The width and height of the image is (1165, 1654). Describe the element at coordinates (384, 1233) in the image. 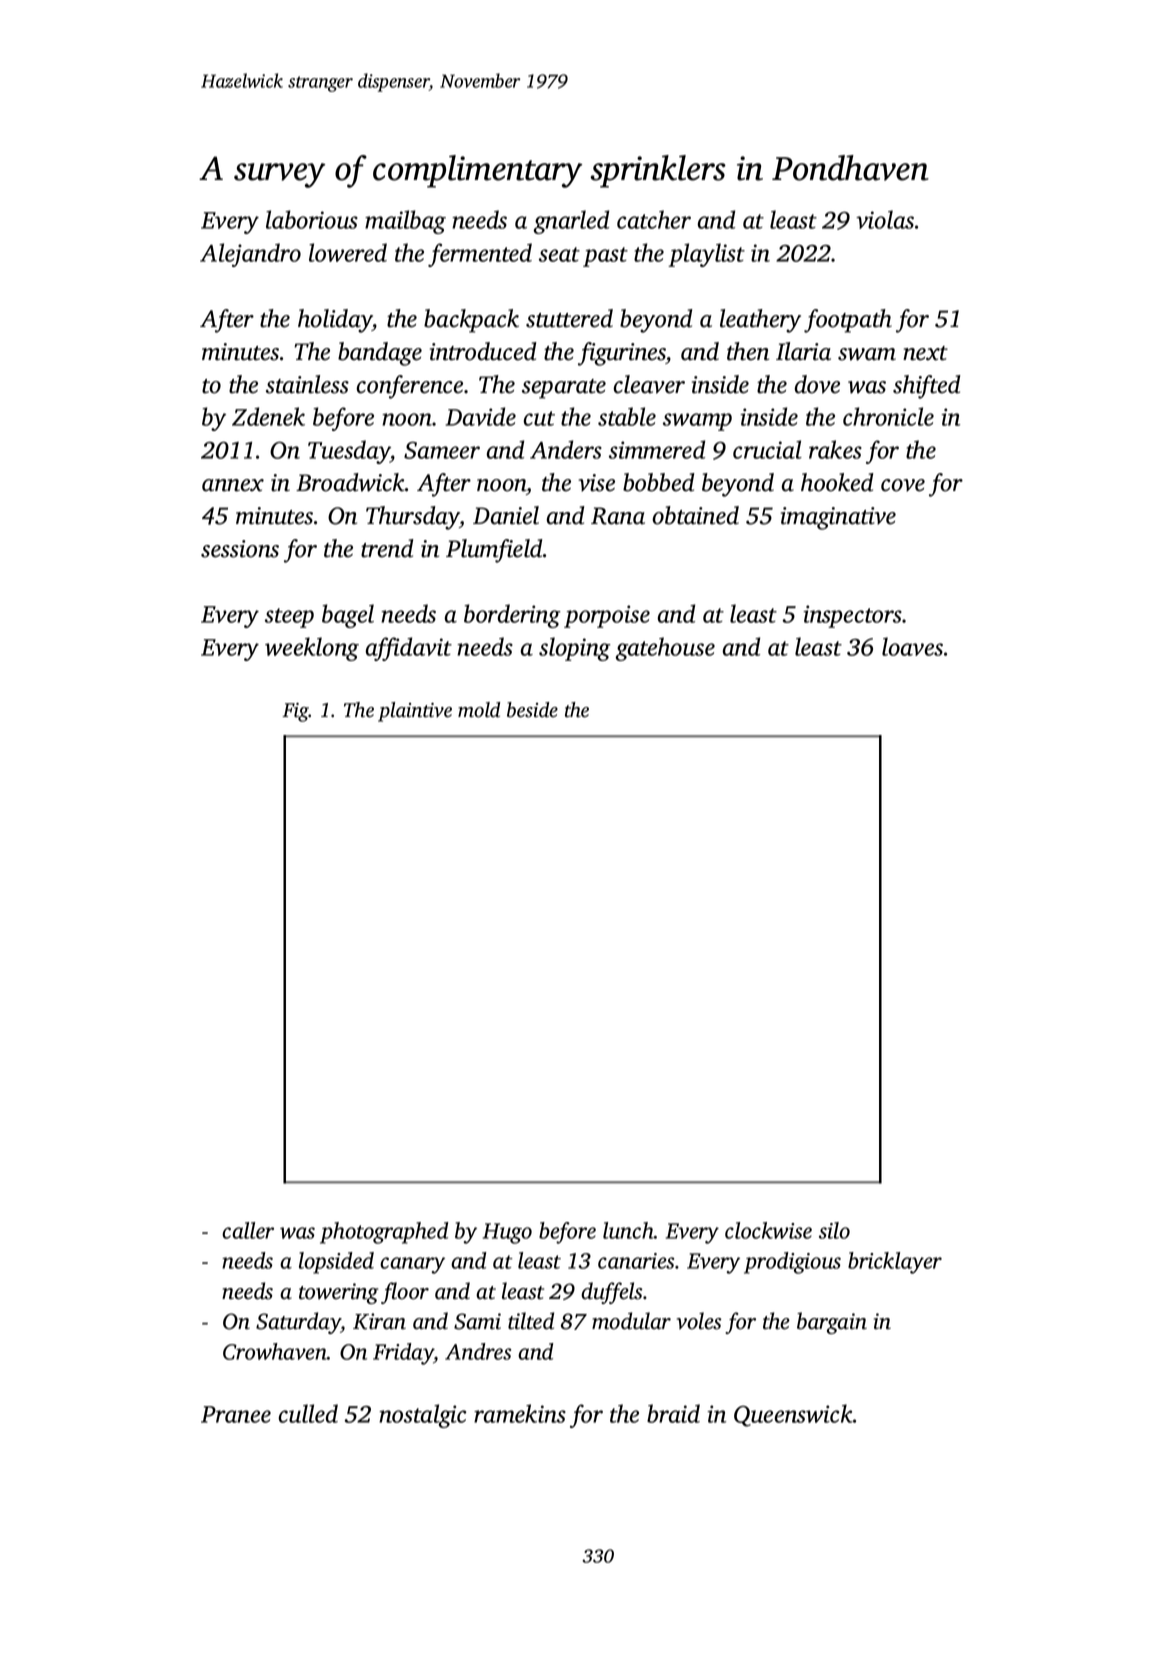

I see `photographed` at that location.
